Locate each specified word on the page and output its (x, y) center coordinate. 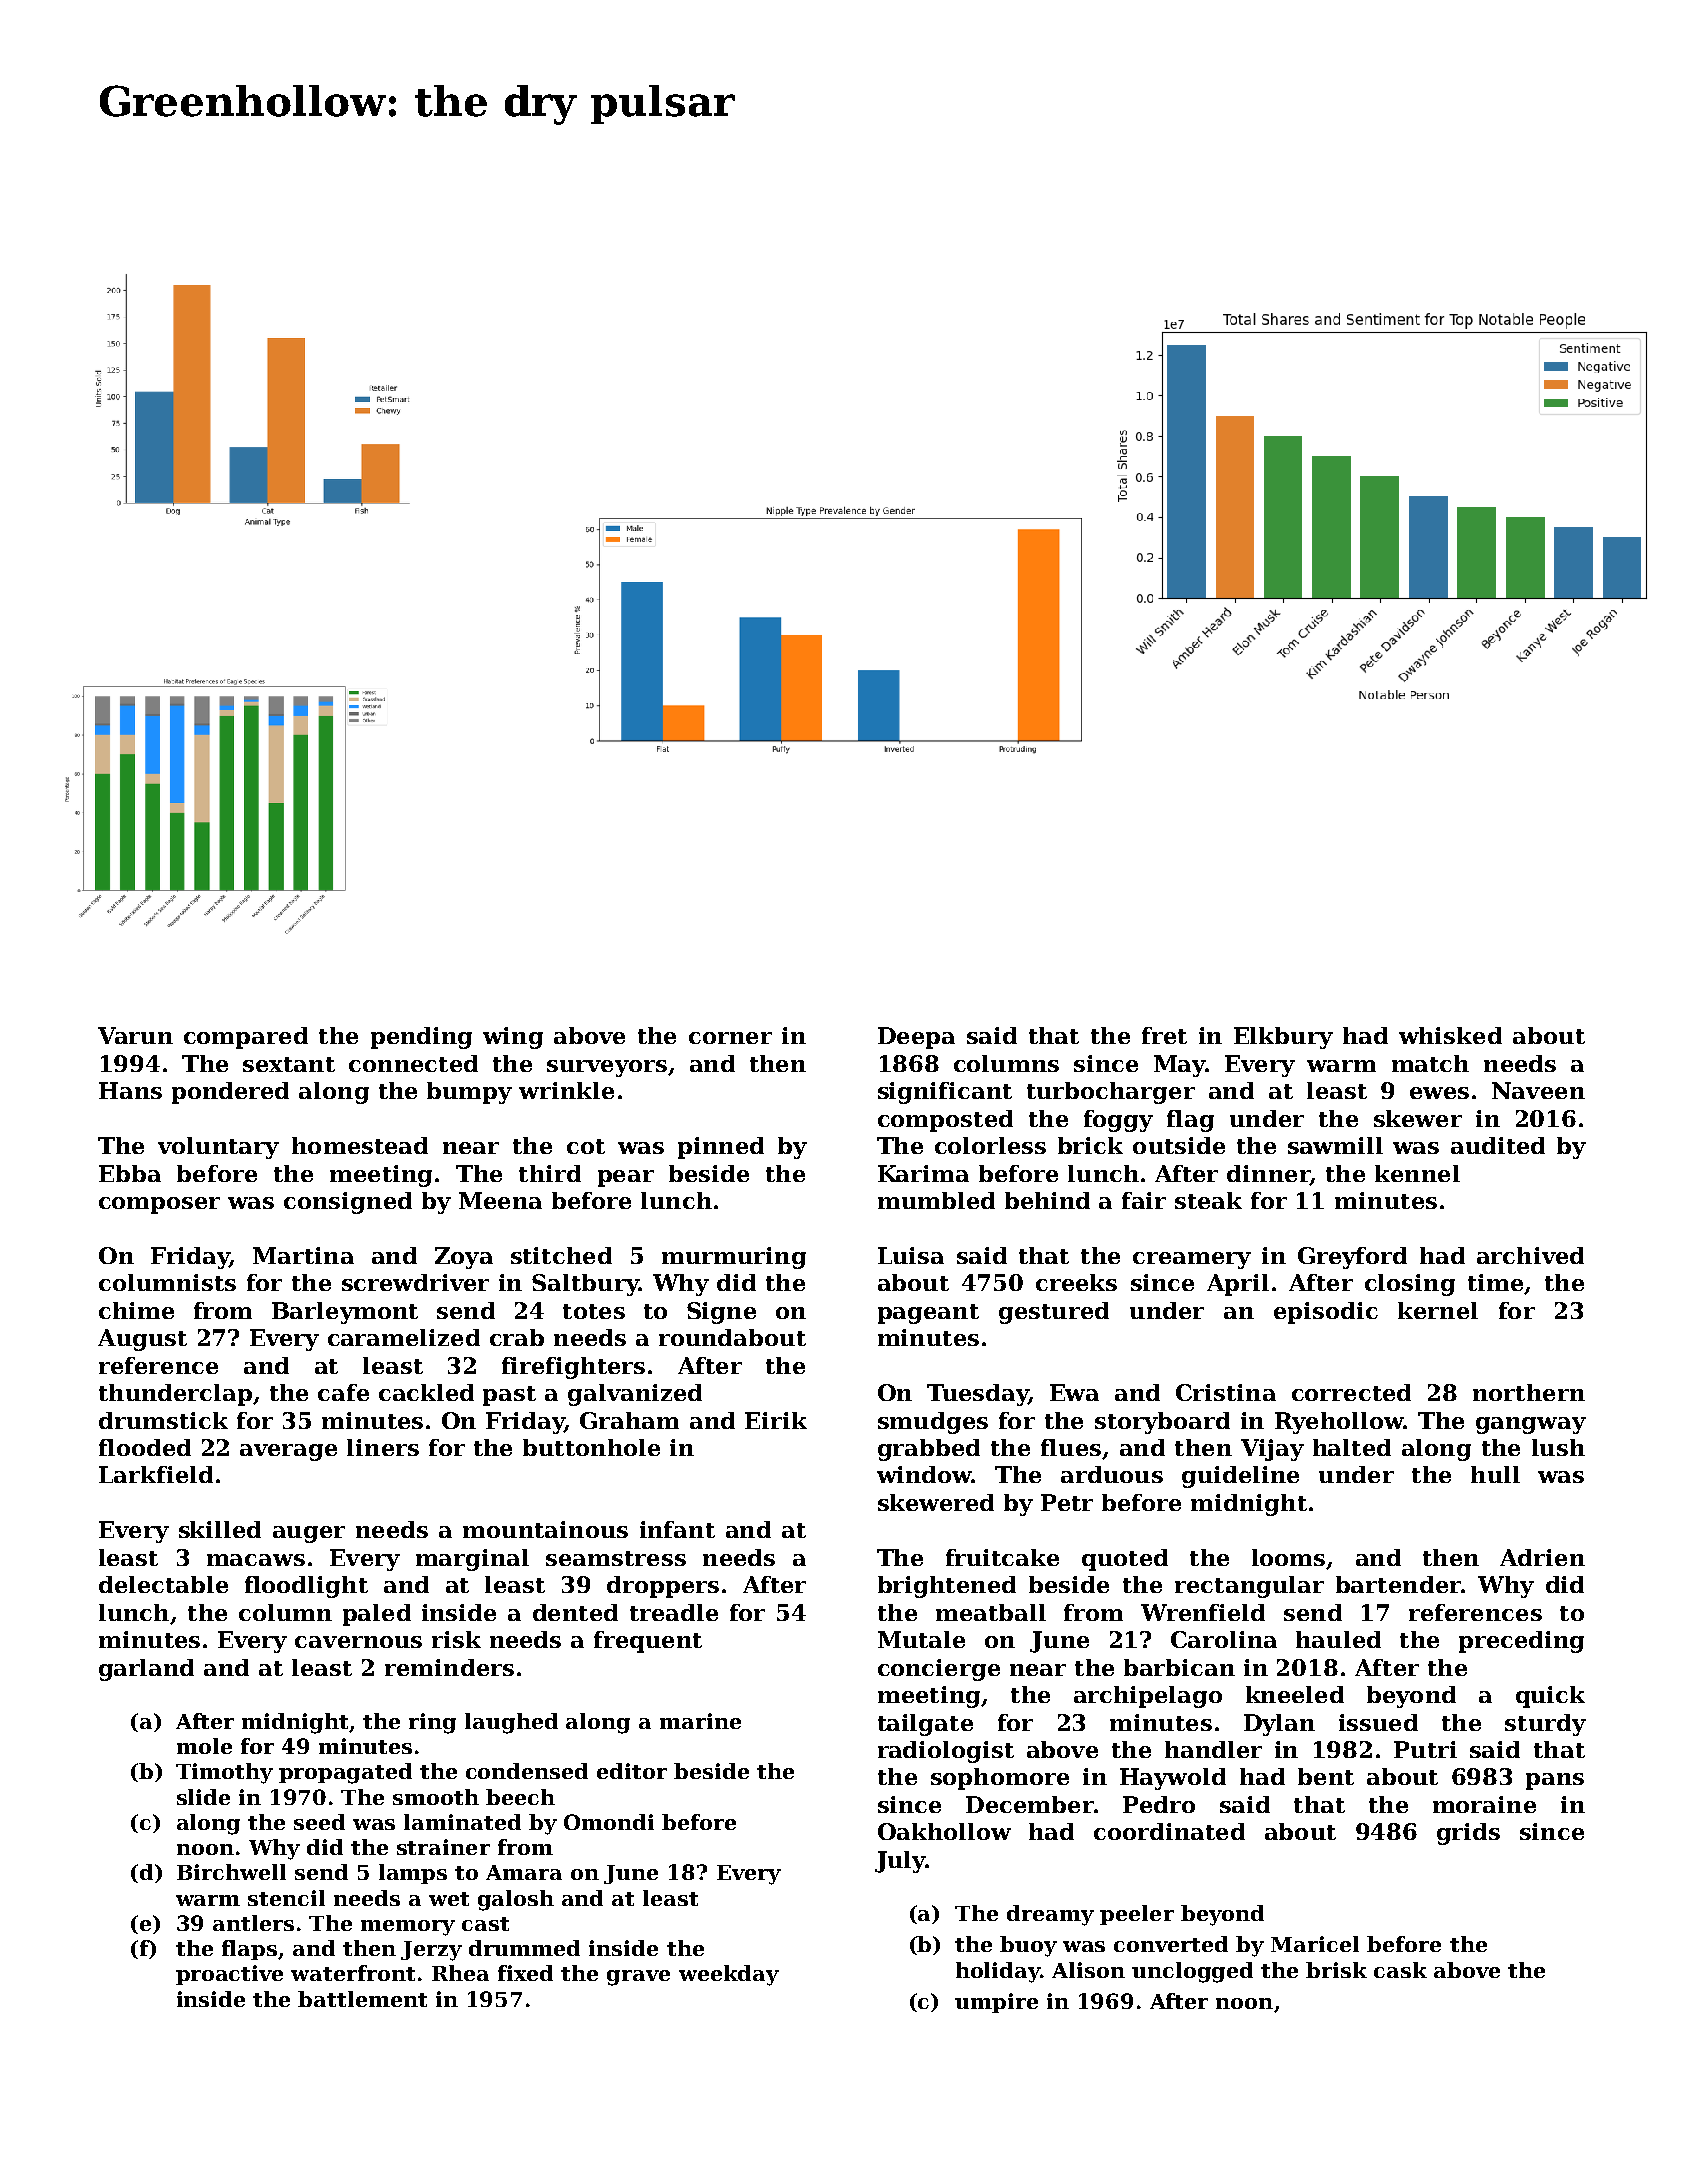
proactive (229, 1975)
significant (945, 1093)
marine (700, 1721)
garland (146, 1670)
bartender (1398, 1584)
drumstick (163, 1420)
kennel (1417, 1173)
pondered (230, 1093)
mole (204, 1746)
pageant (928, 1314)
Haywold (1173, 1779)
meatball (991, 1612)
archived (1530, 1255)
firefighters (573, 1368)
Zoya (464, 1258)
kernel (1438, 1310)
